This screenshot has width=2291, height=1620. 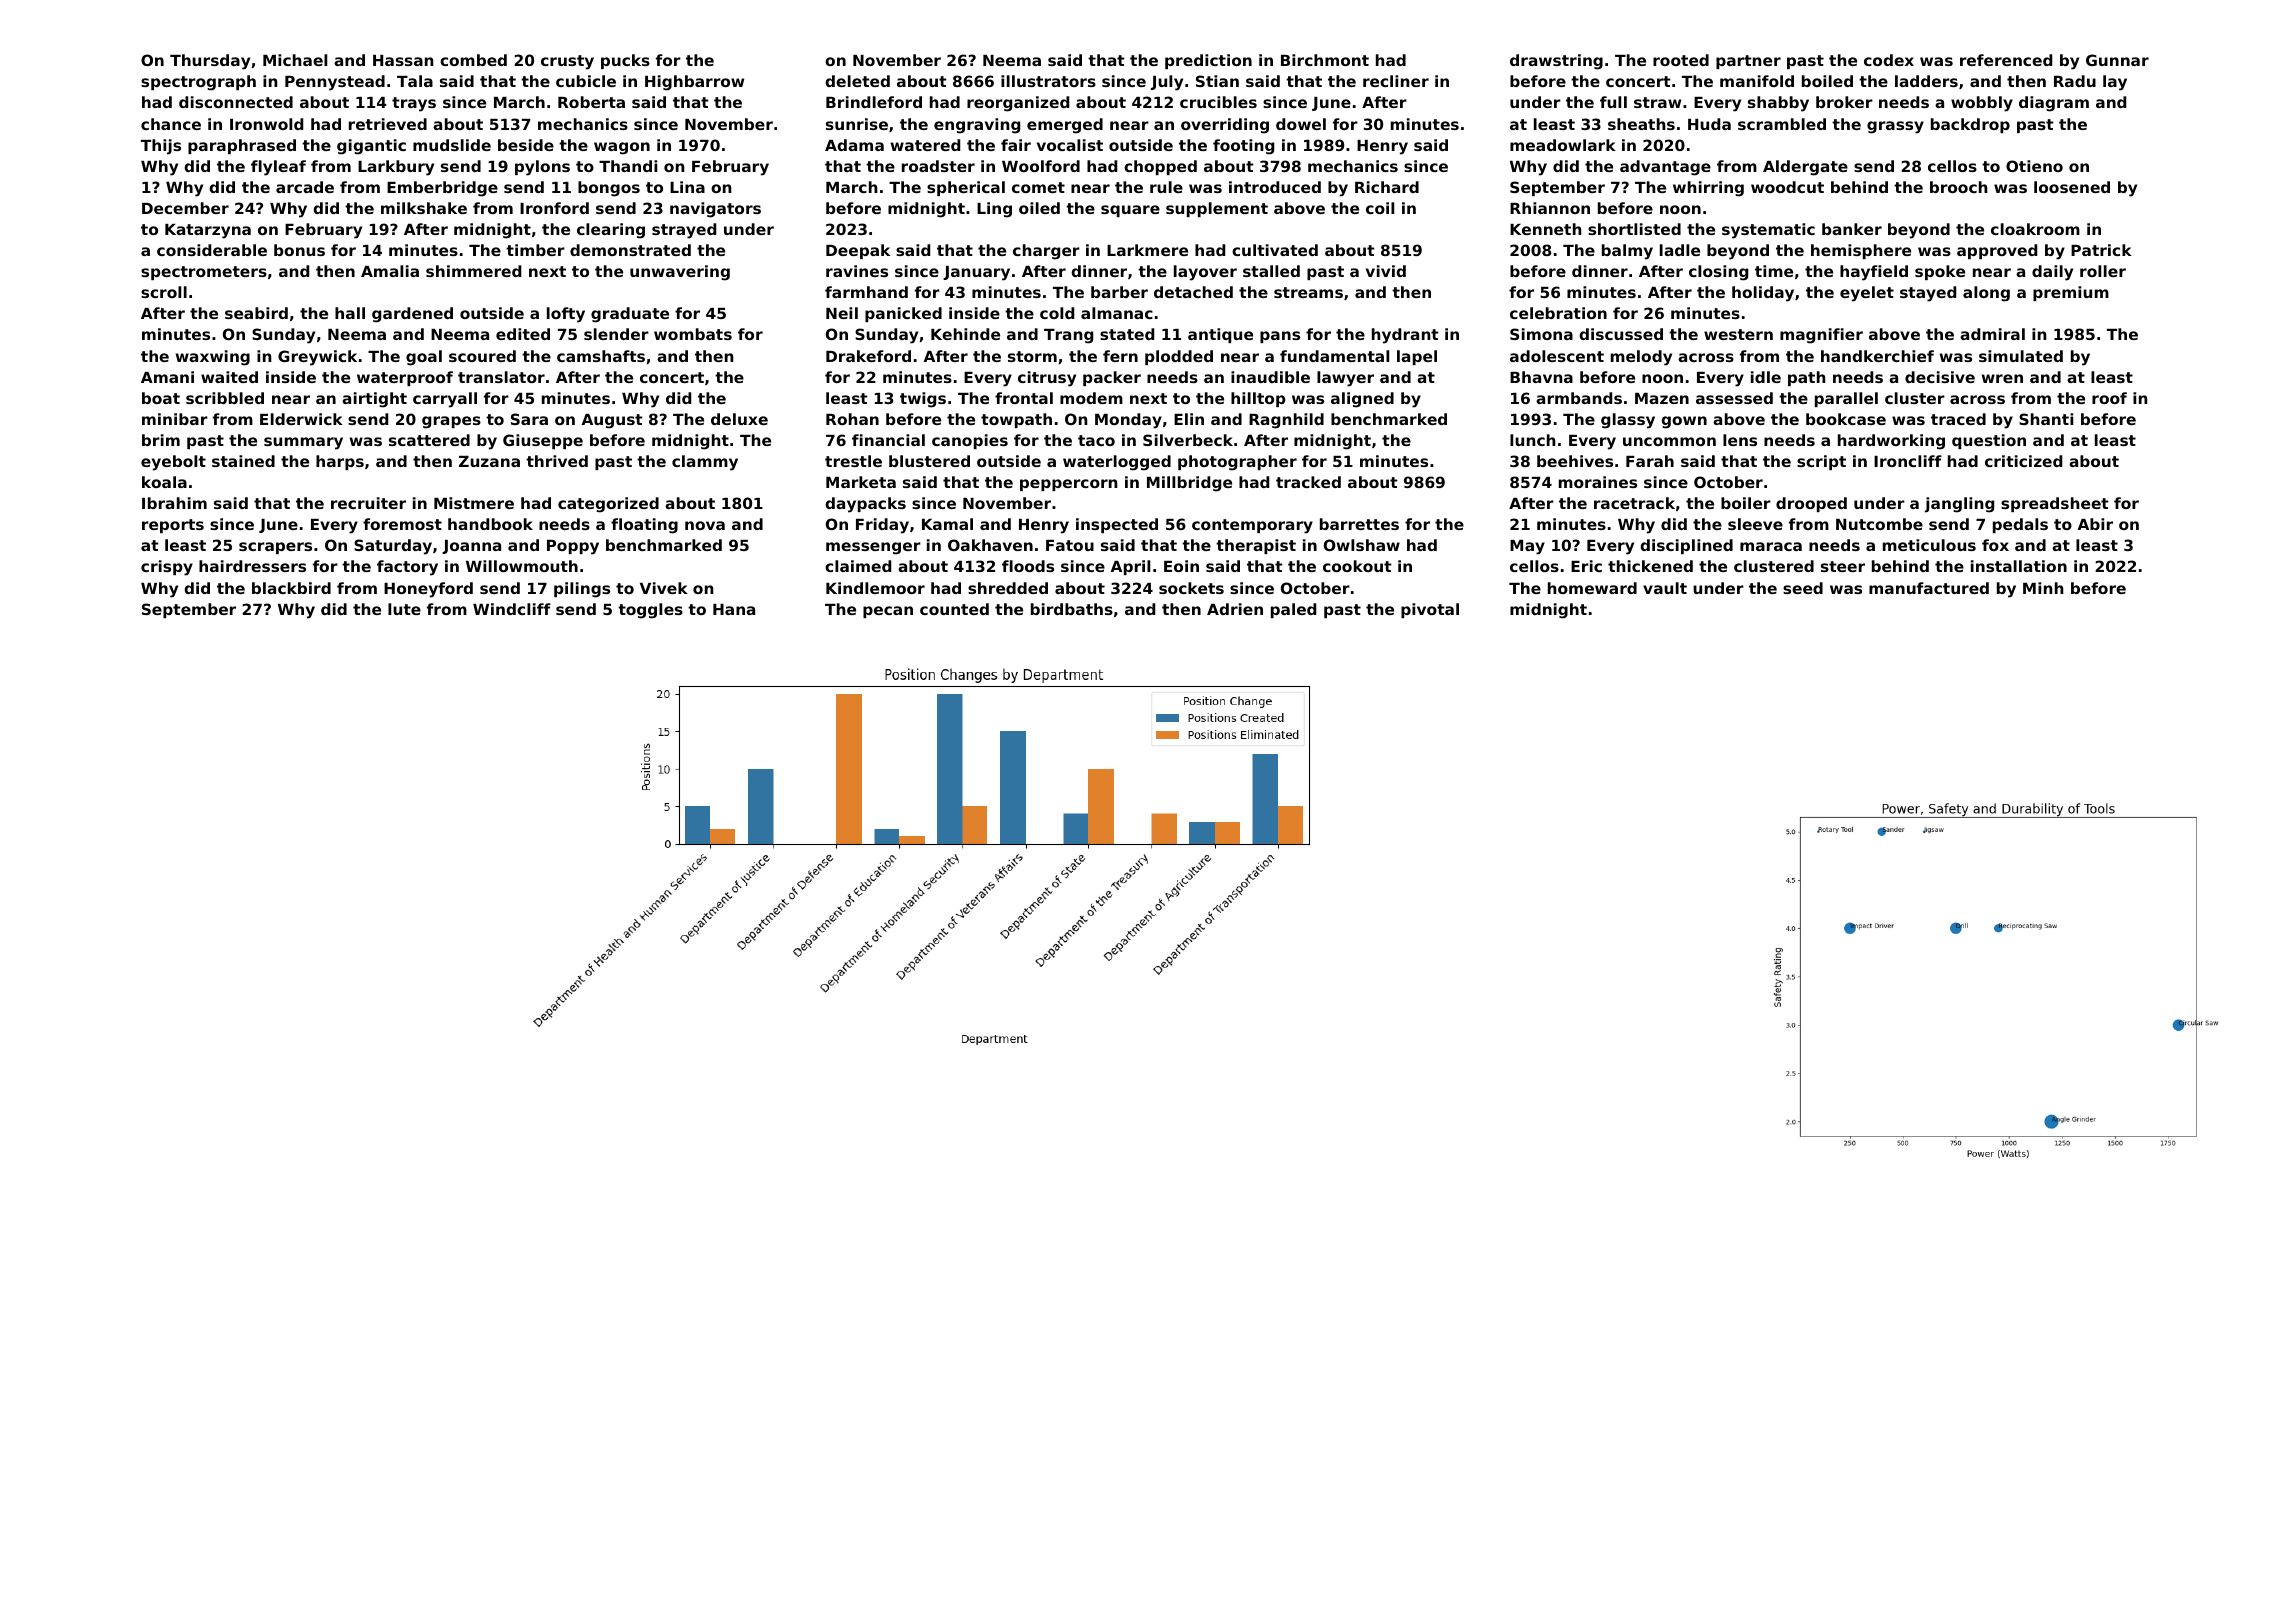 I want to click on scroll, so click(x=164, y=292).
